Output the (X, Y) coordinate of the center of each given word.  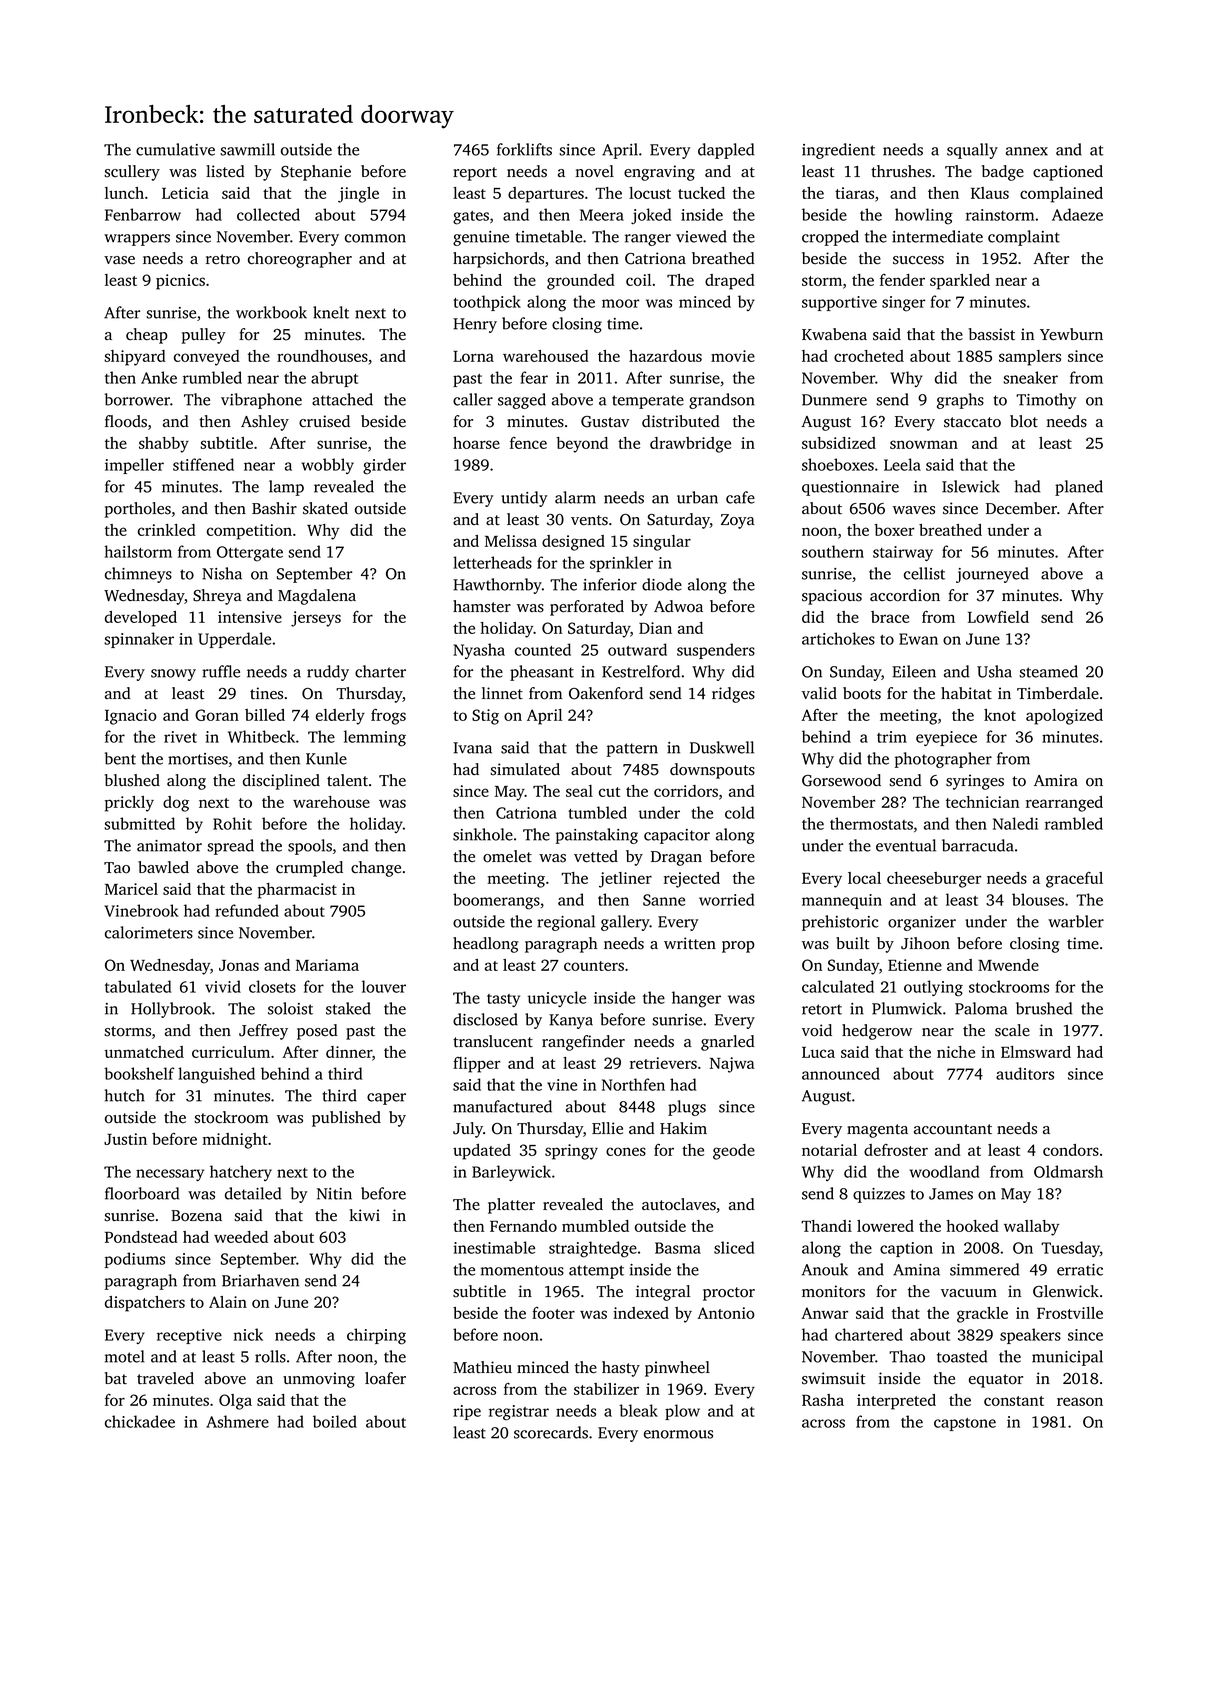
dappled (726, 151)
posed (317, 1032)
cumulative (175, 149)
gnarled (728, 1043)
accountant (953, 1129)
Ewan (918, 639)
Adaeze (1077, 214)
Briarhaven (260, 1280)
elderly (340, 717)
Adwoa (678, 606)
